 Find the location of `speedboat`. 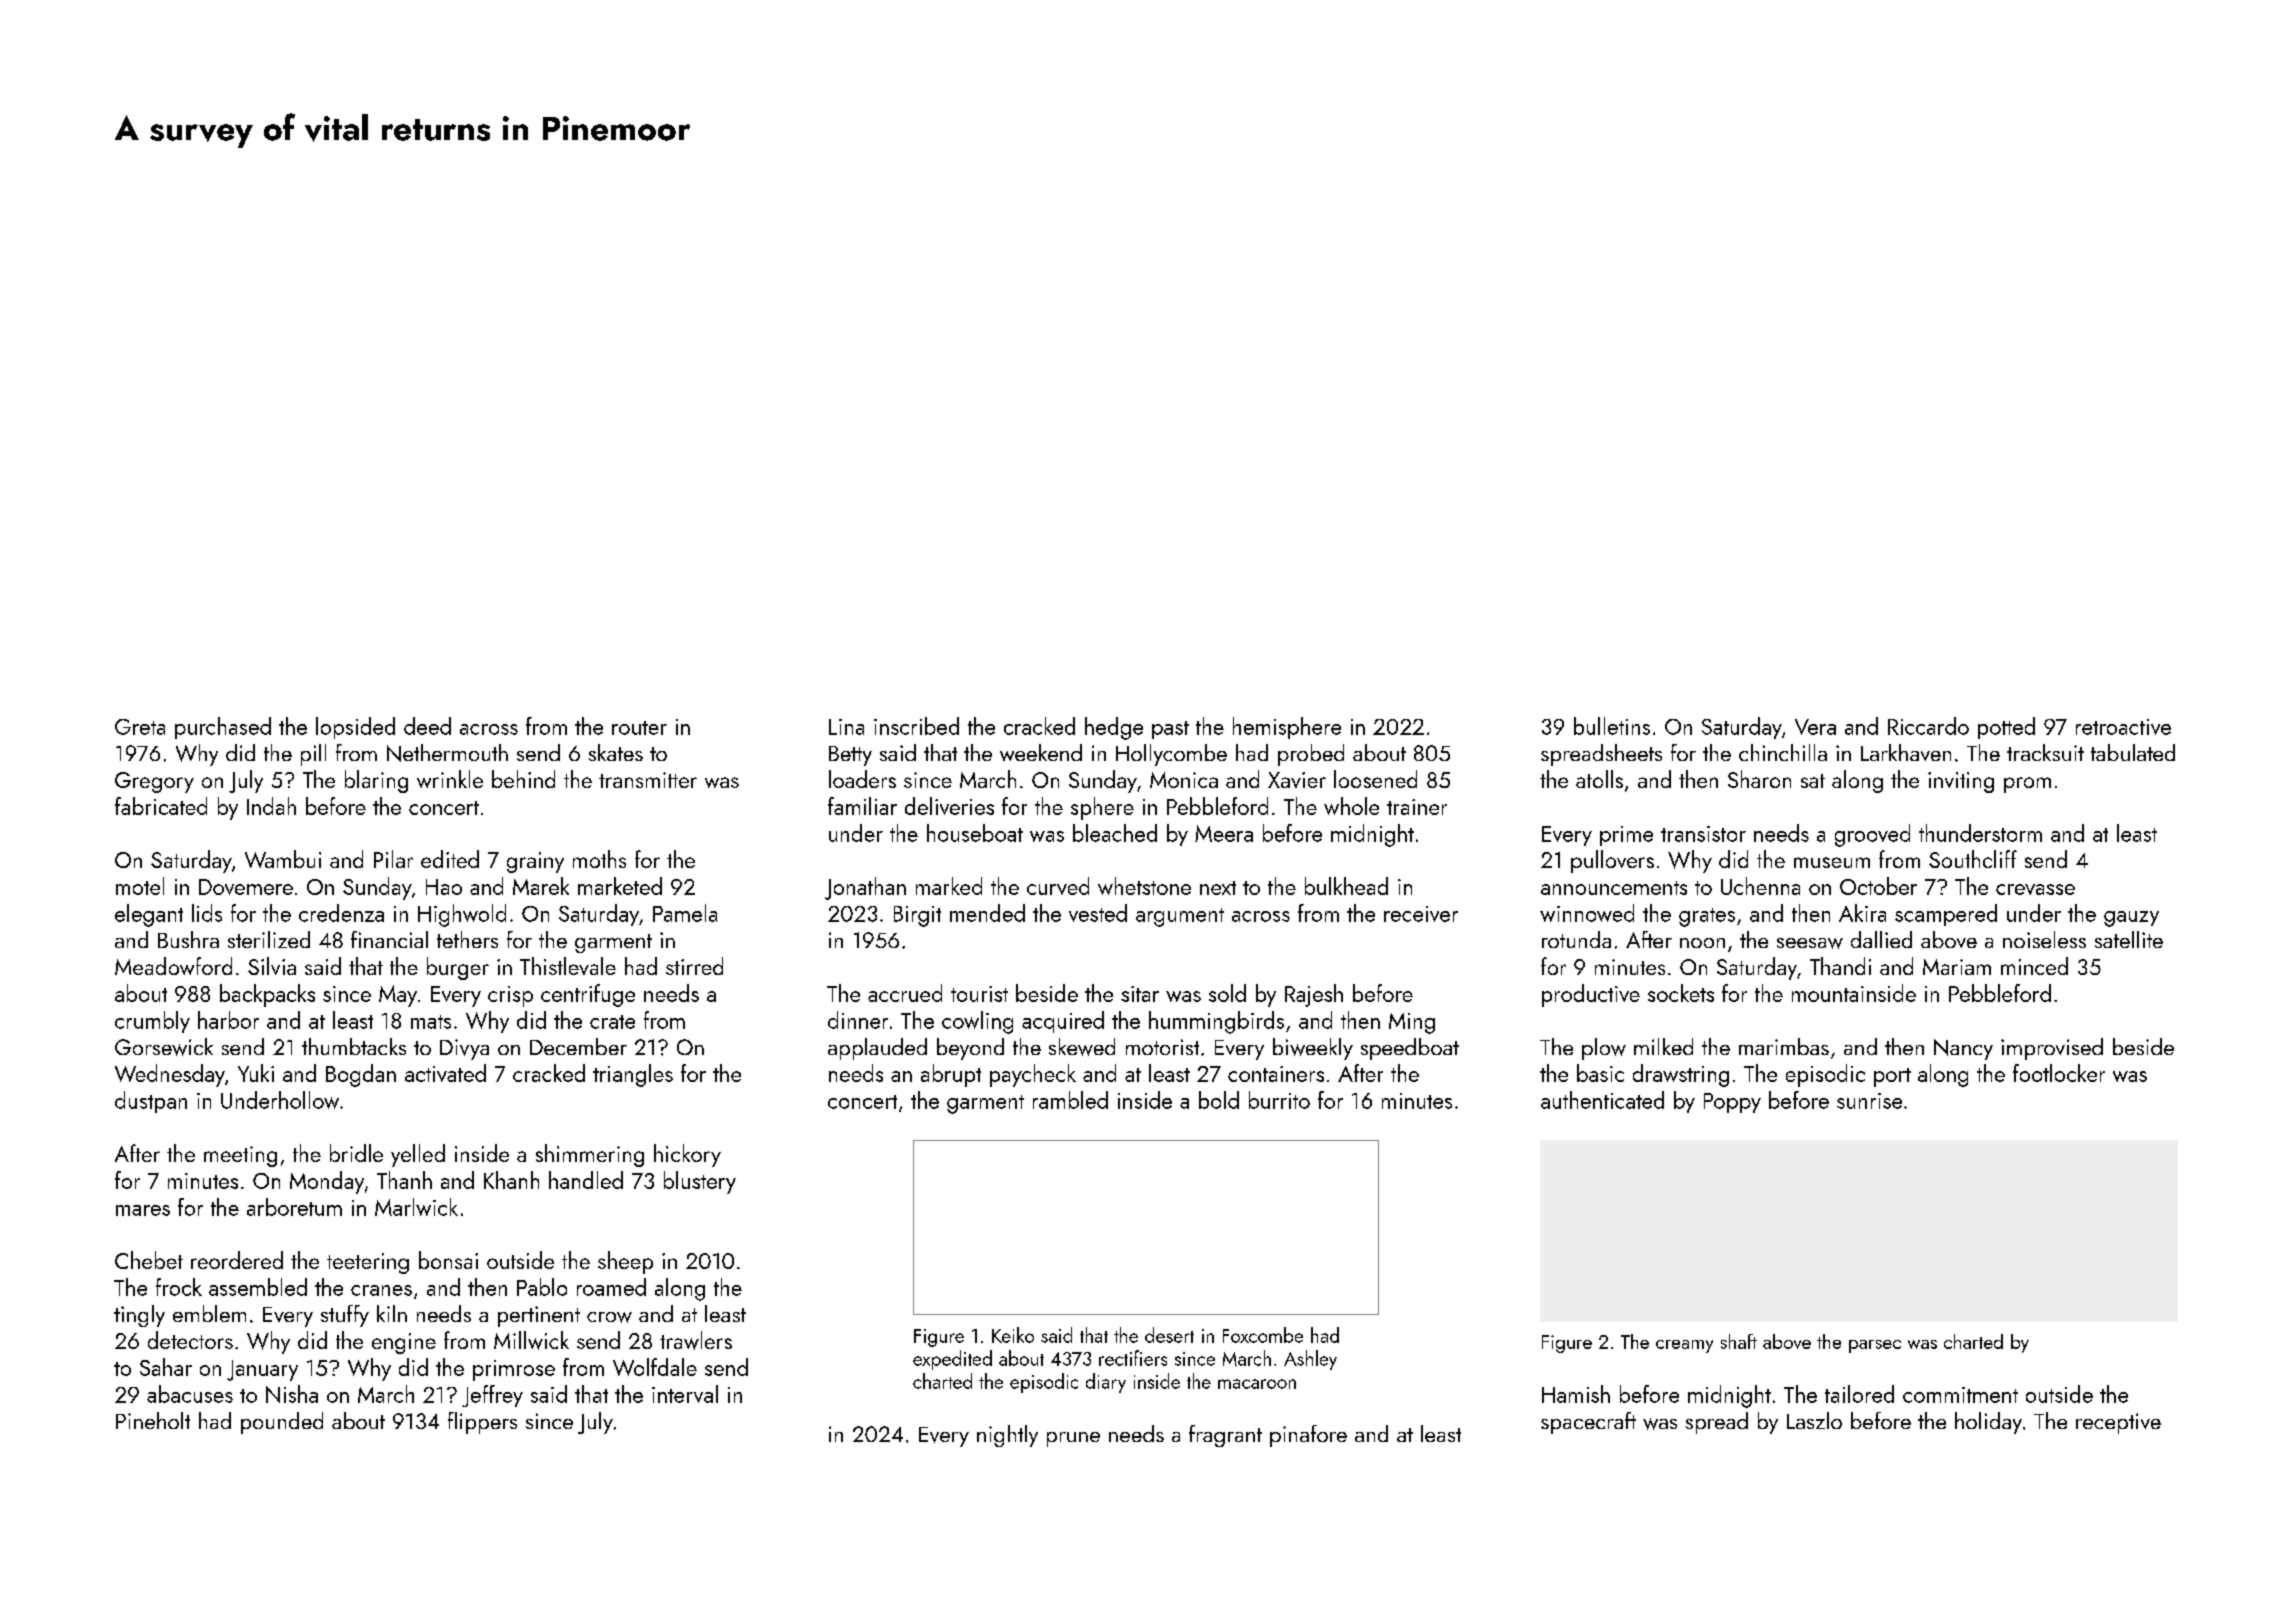

speedboat is located at coordinates (1410, 1049).
